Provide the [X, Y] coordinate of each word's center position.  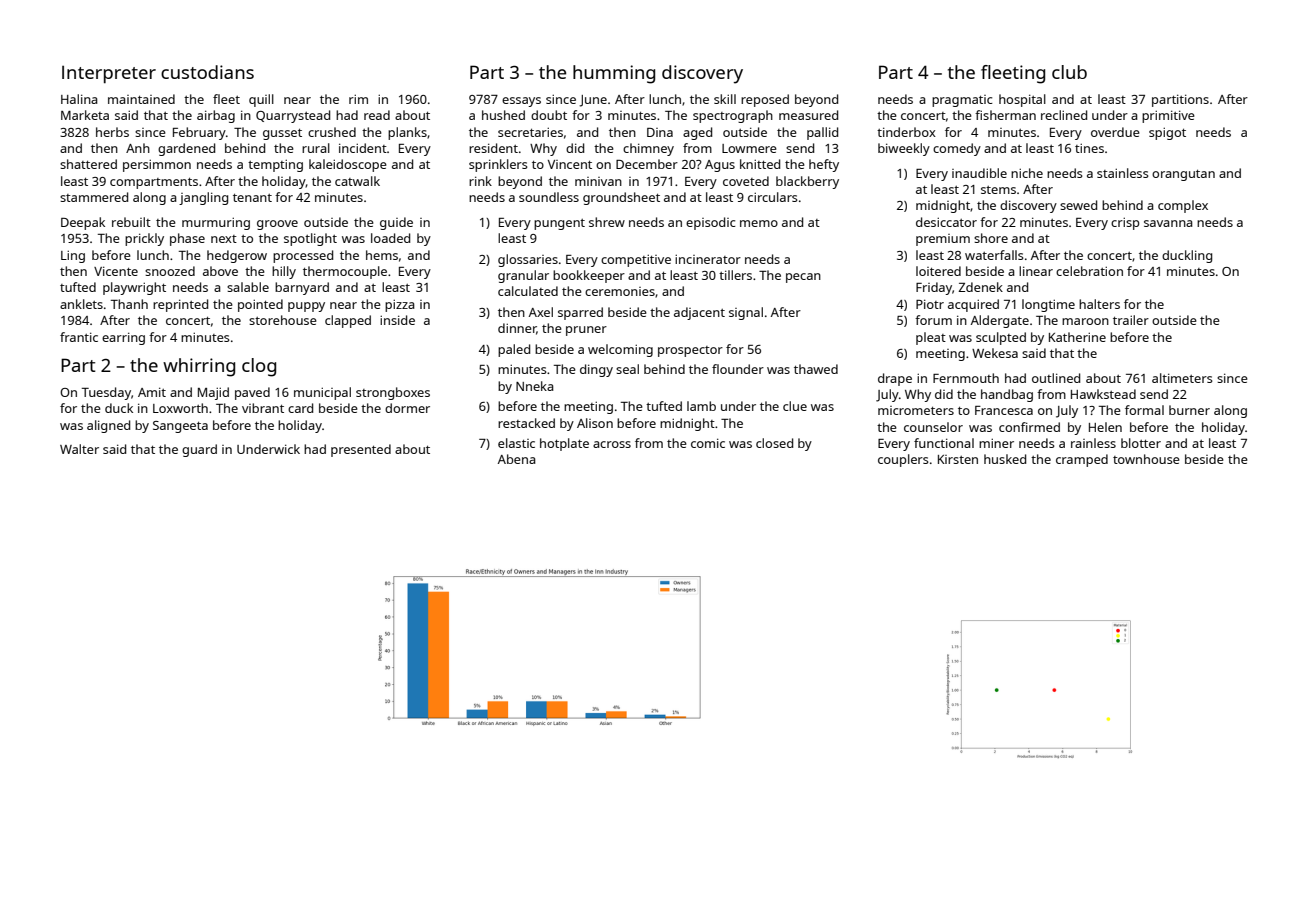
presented [361, 450]
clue [795, 406]
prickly [144, 239]
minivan [598, 181]
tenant [252, 198]
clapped [348, 321]
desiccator [946, 222]
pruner [586, 331]
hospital [1022, 100]
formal [1144, 410]
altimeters [1182, 378]
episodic [711, 223]
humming [614, 74]
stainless [1123, 173]
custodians [207, 72]
